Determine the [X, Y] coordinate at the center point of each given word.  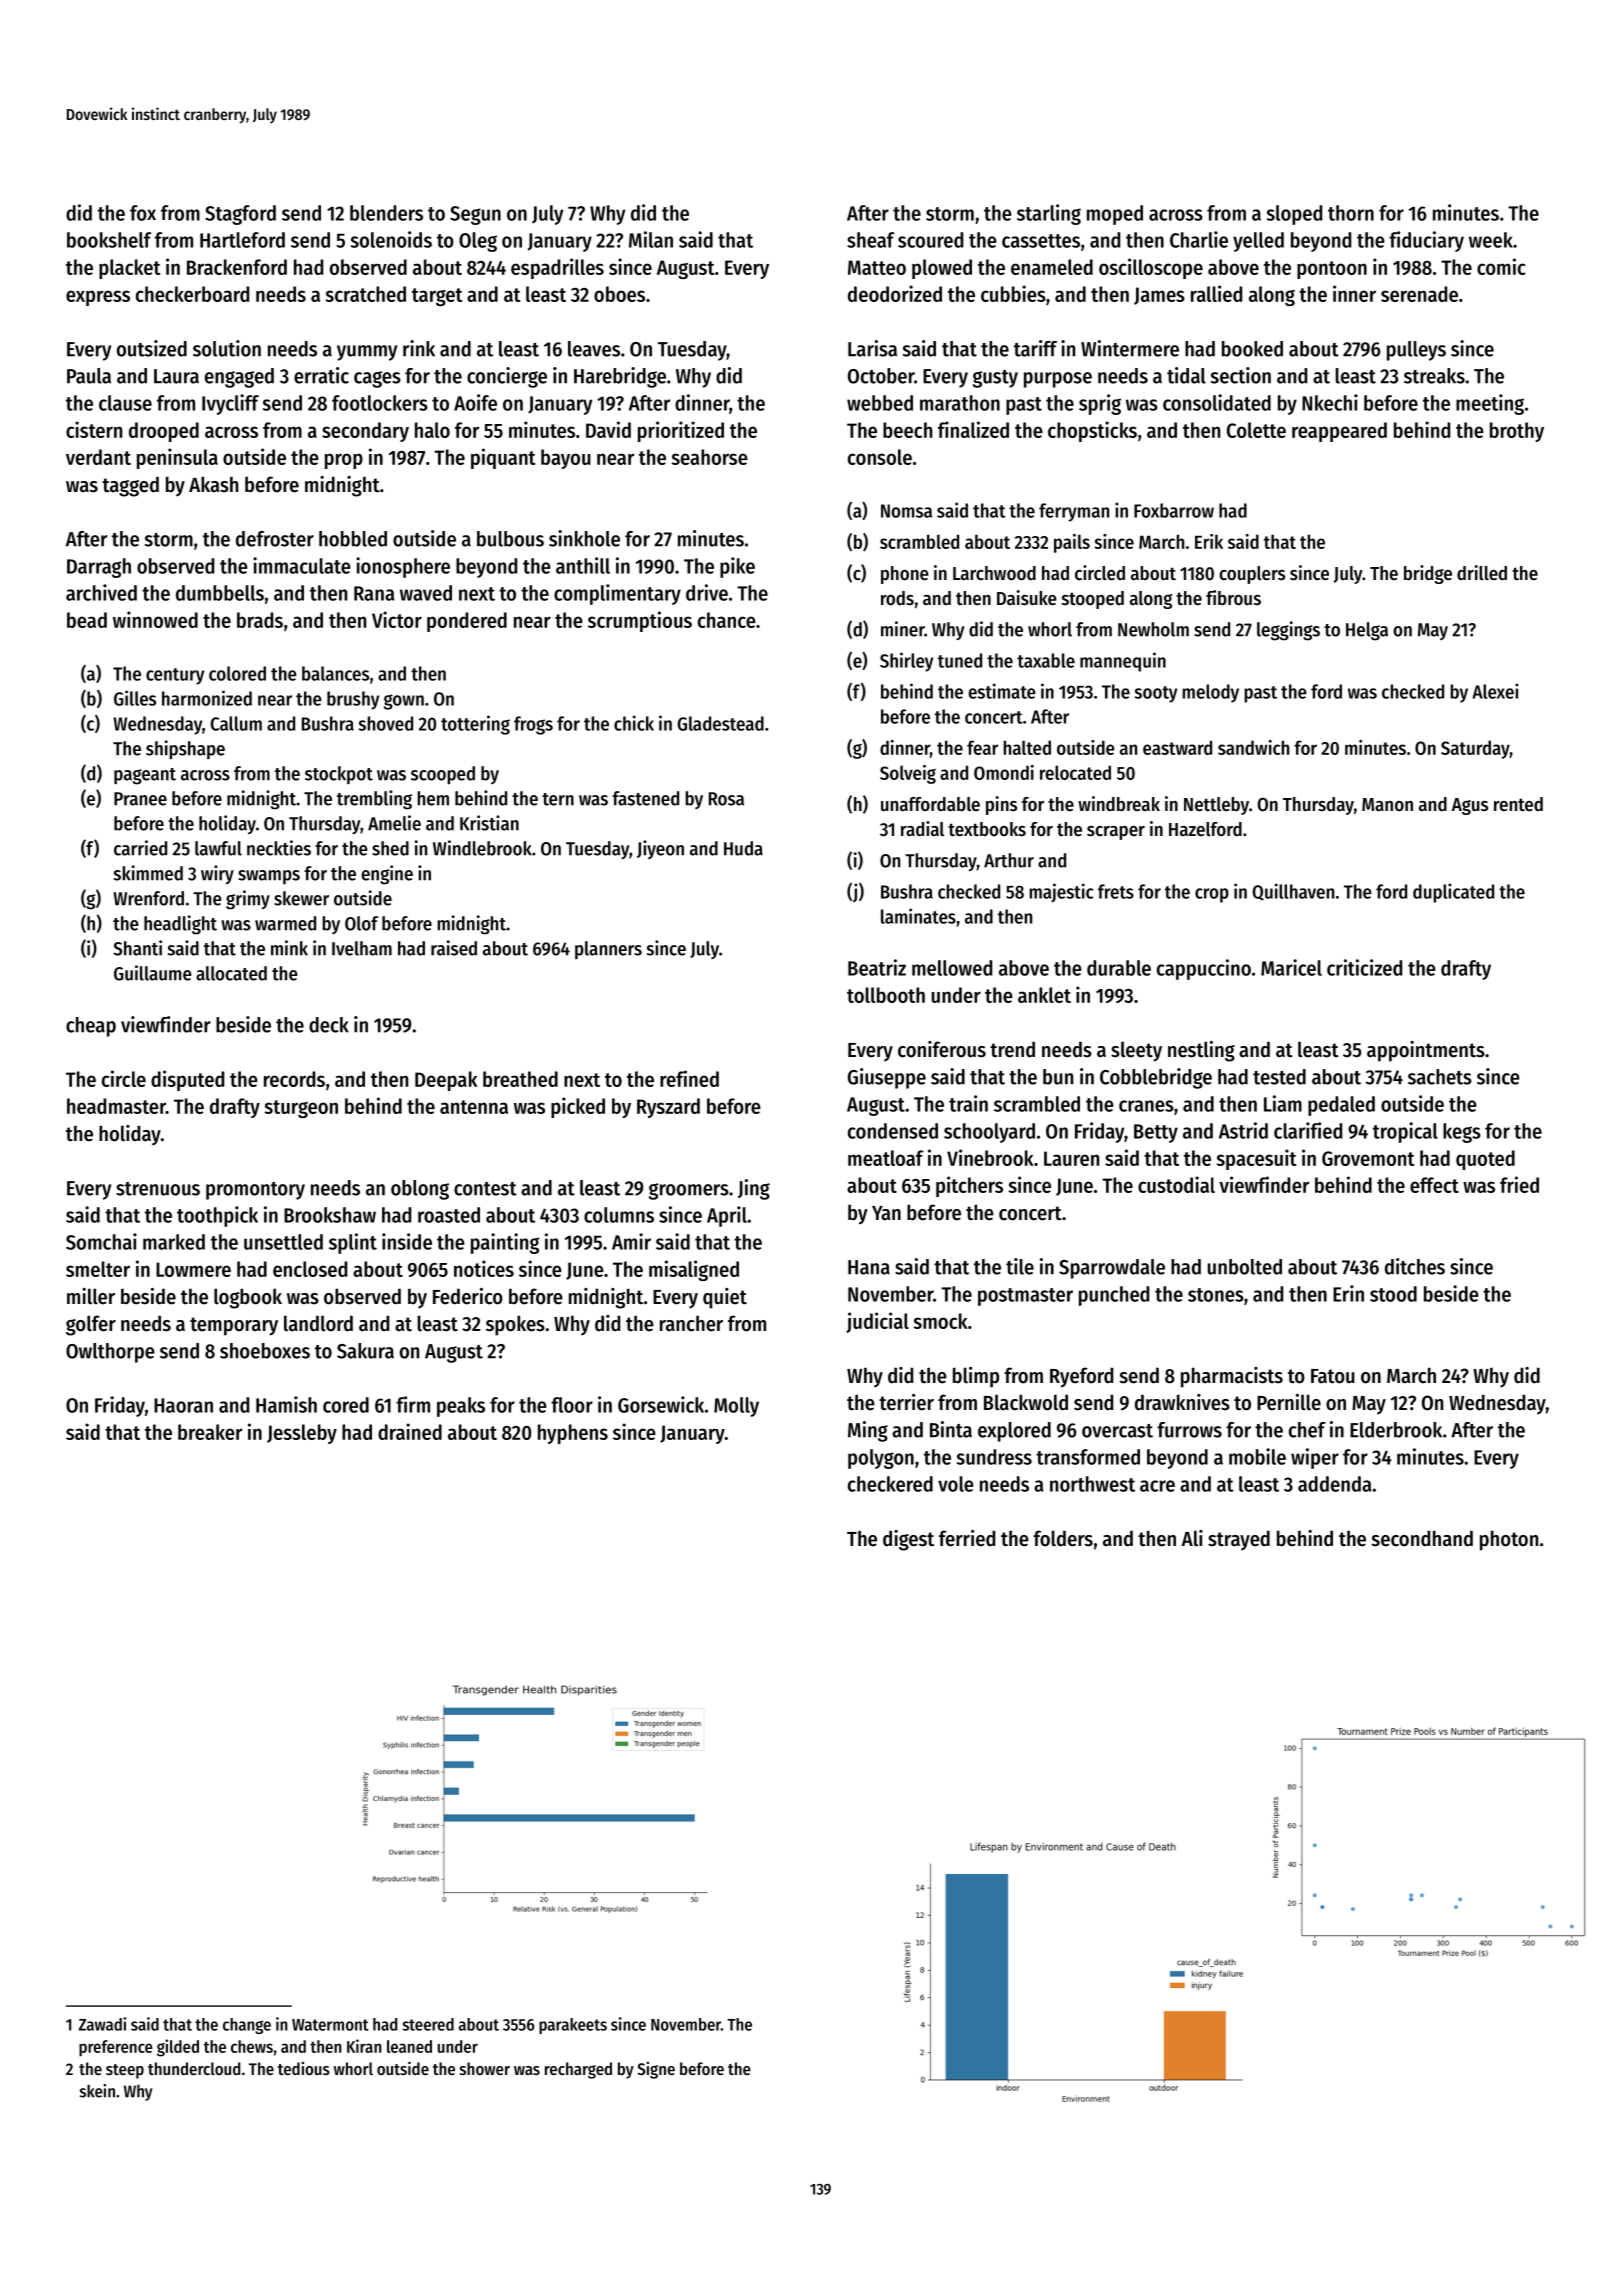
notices [484, 1268]
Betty [1156, 1133]
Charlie [1199, 239]
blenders [386, 213]
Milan [651, 239]
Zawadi [102, 2024]
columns [619, 1215]
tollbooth [886, 995]
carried [140, 848]
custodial [1176, 1184]
